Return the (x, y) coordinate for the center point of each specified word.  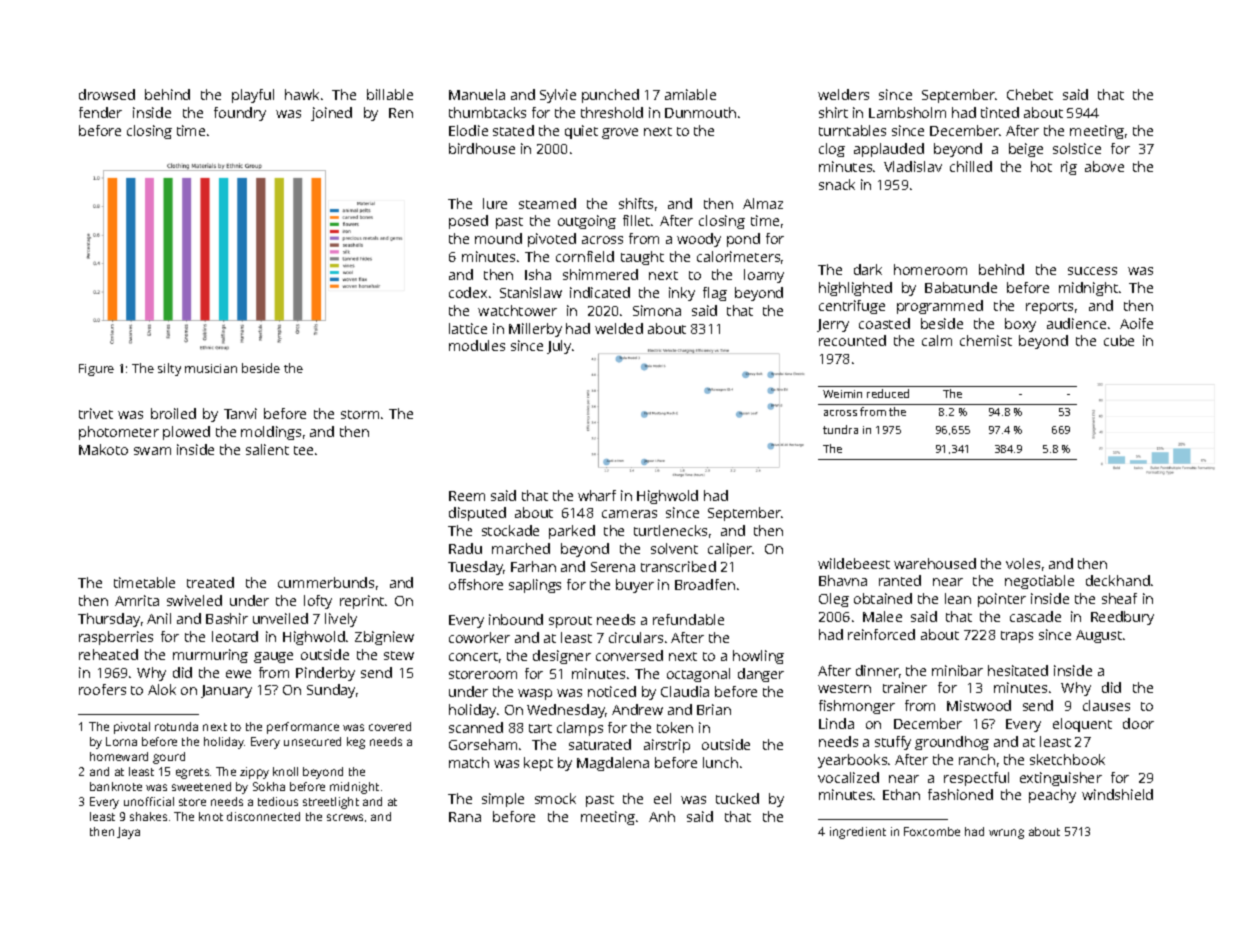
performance (303, 728)
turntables (852, 130)
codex (468, 292)
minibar (957, 670)
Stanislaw (531, 292)
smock (555, 798)
